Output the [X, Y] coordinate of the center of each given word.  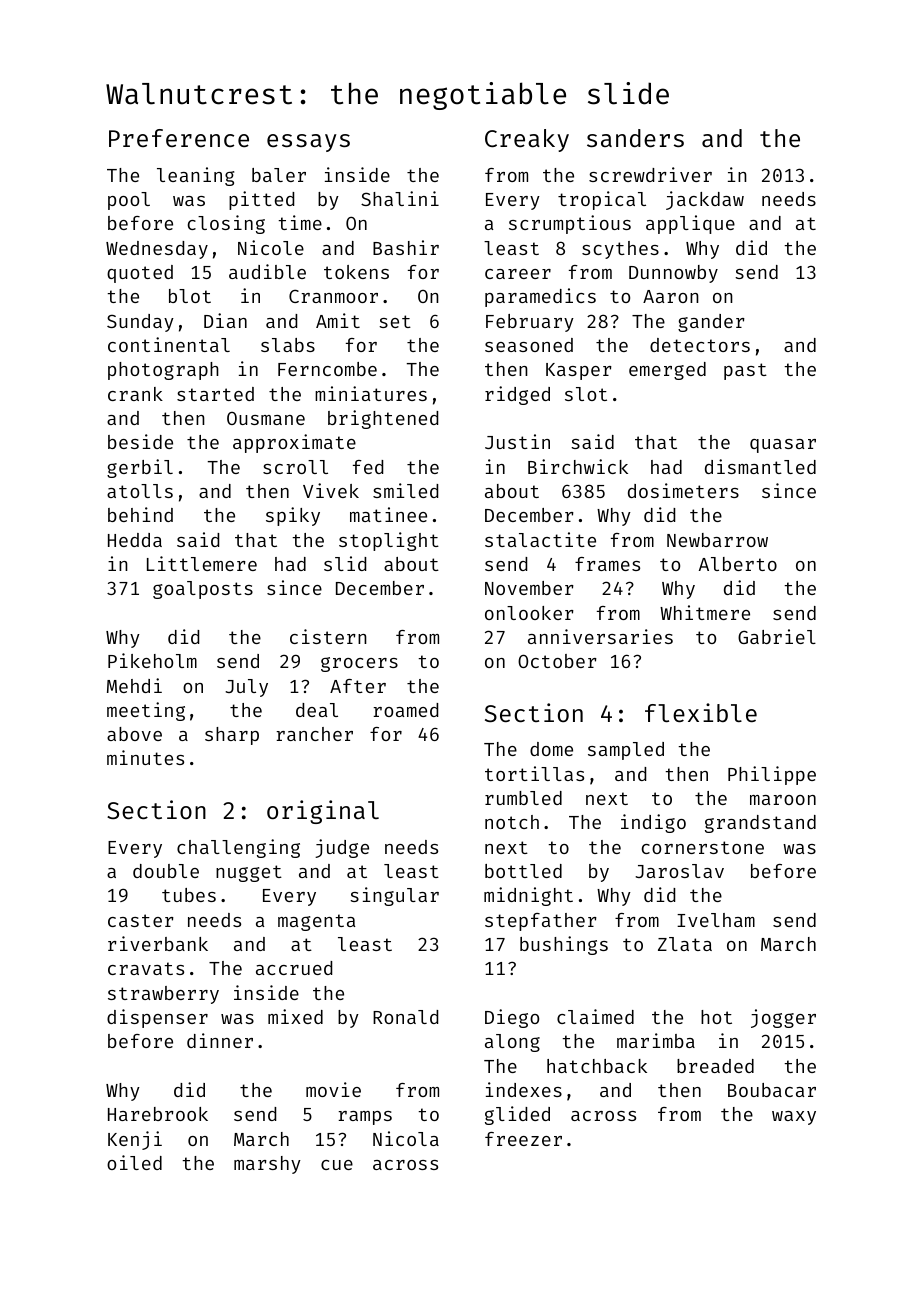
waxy [794, 1118]
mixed [295, 1016]
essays [308, 143]
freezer [523, 1139]
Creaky [527, 140]
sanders [635, 138]
